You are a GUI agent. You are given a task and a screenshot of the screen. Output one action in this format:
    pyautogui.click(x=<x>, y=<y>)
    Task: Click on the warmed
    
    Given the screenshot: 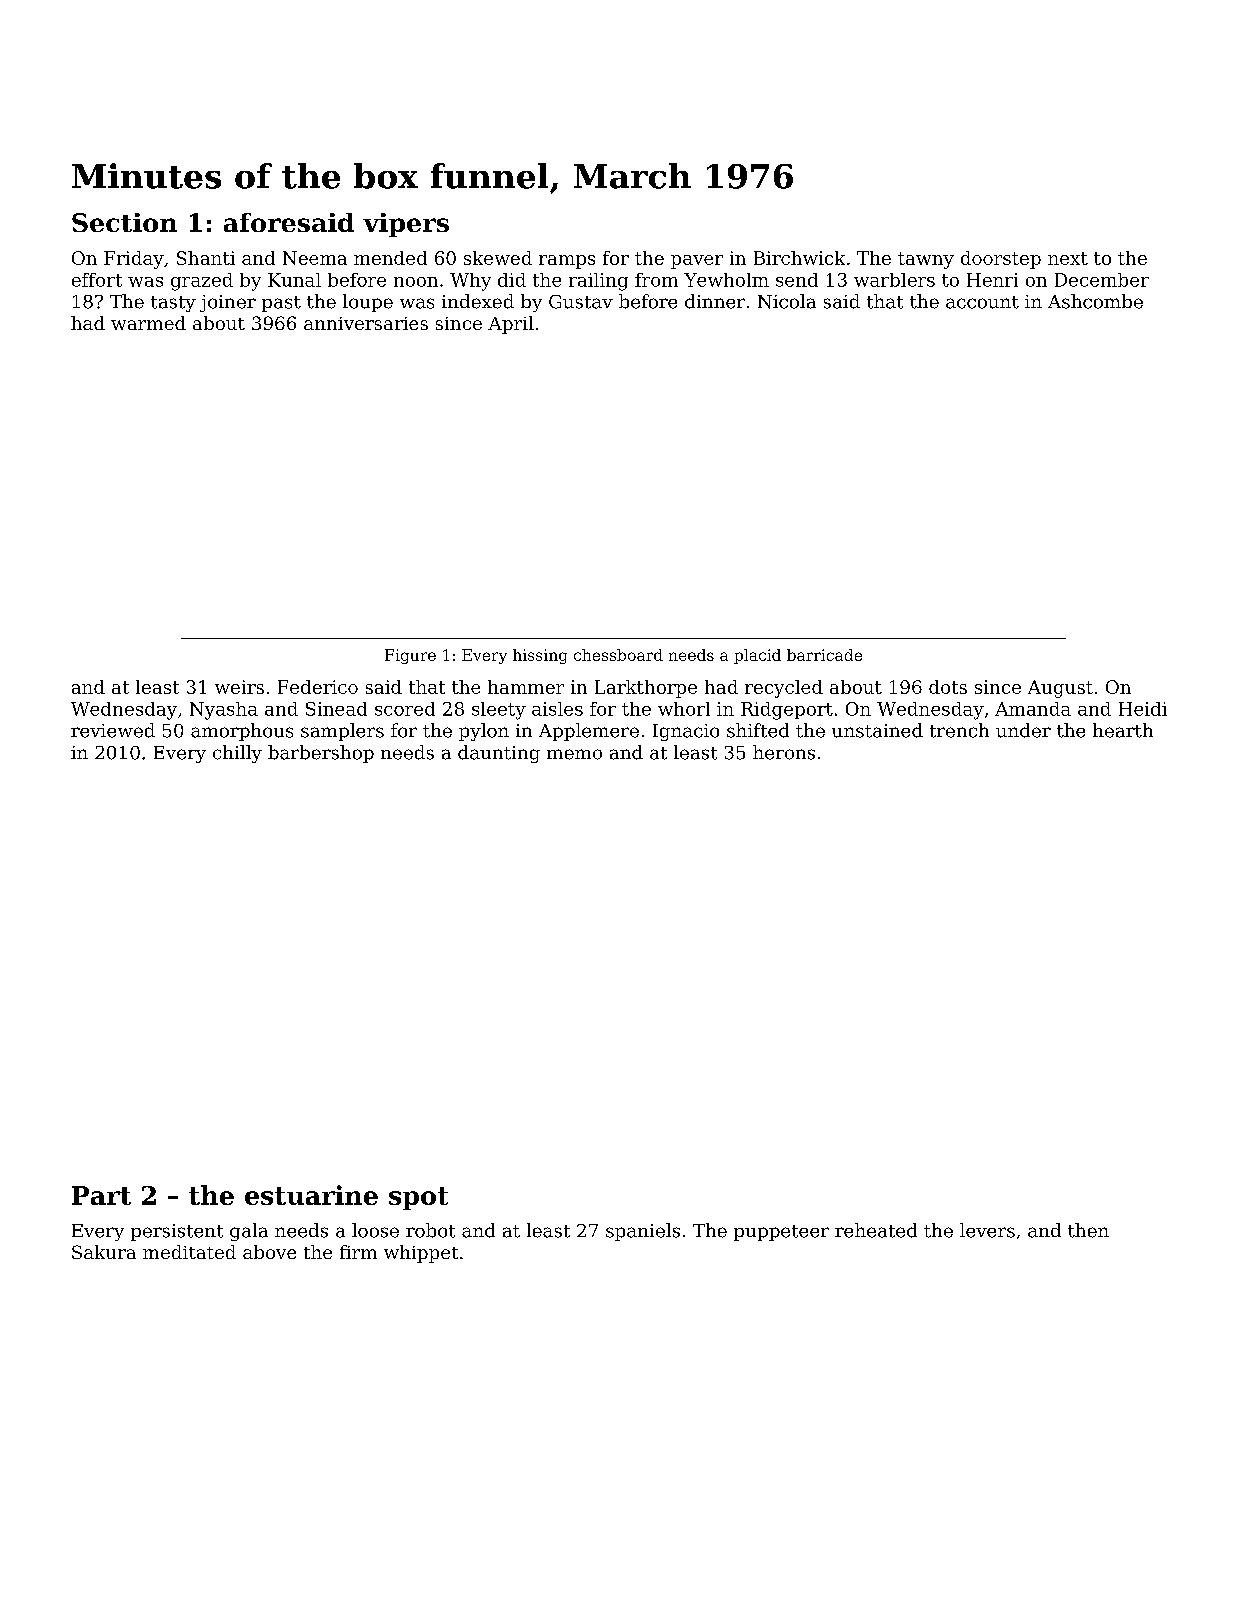 What is the action you would take?
    pyautogui.click(x=148, y=323)
